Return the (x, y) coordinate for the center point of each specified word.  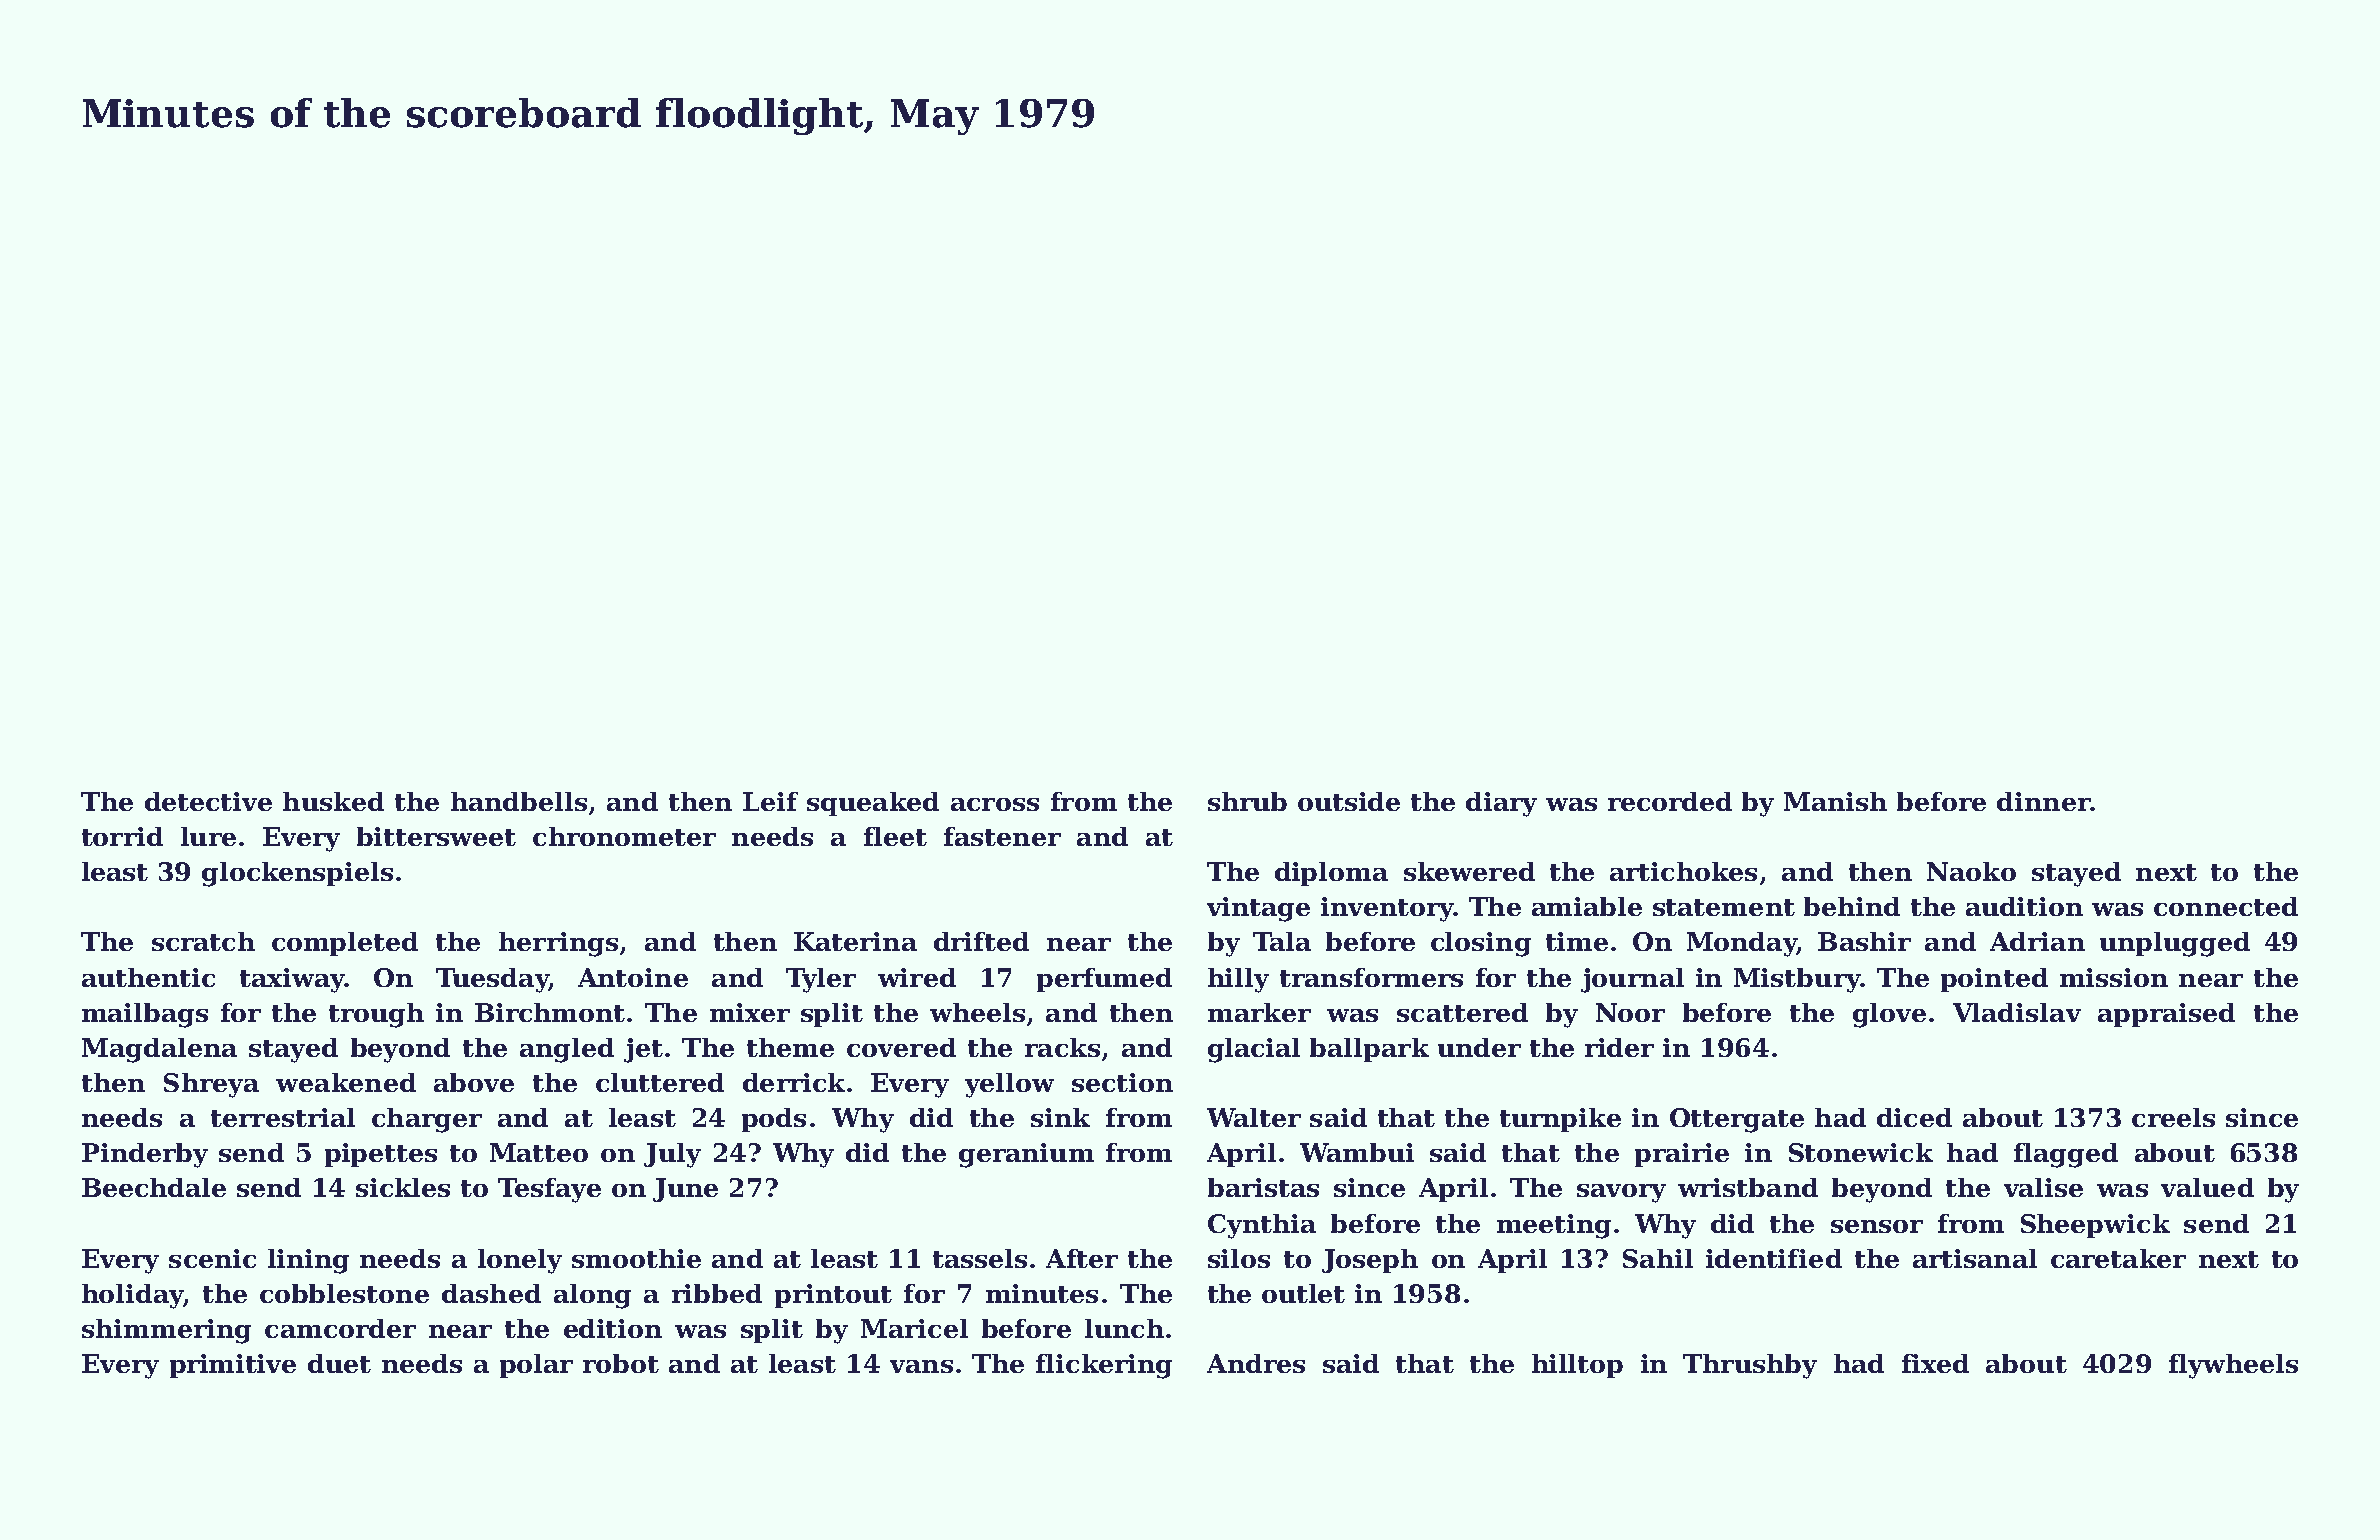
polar (536, 1366)
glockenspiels (297, 874)
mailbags (145, 1015)
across (995, 804)
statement (1724, 907)
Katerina (855, 941)
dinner (2043, 801)
